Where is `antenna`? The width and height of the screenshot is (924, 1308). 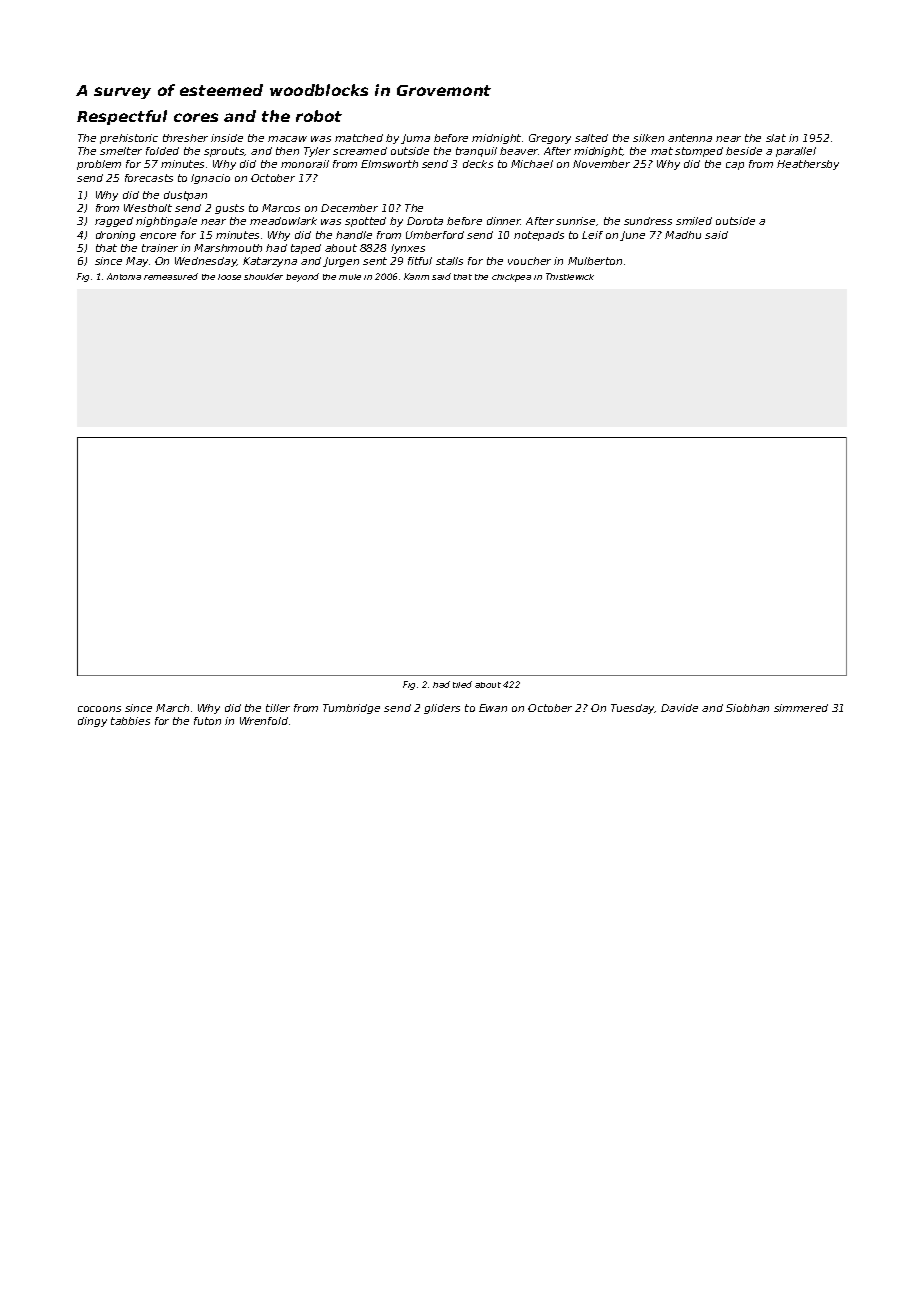
antenna is located at coordinates (690, 138).
